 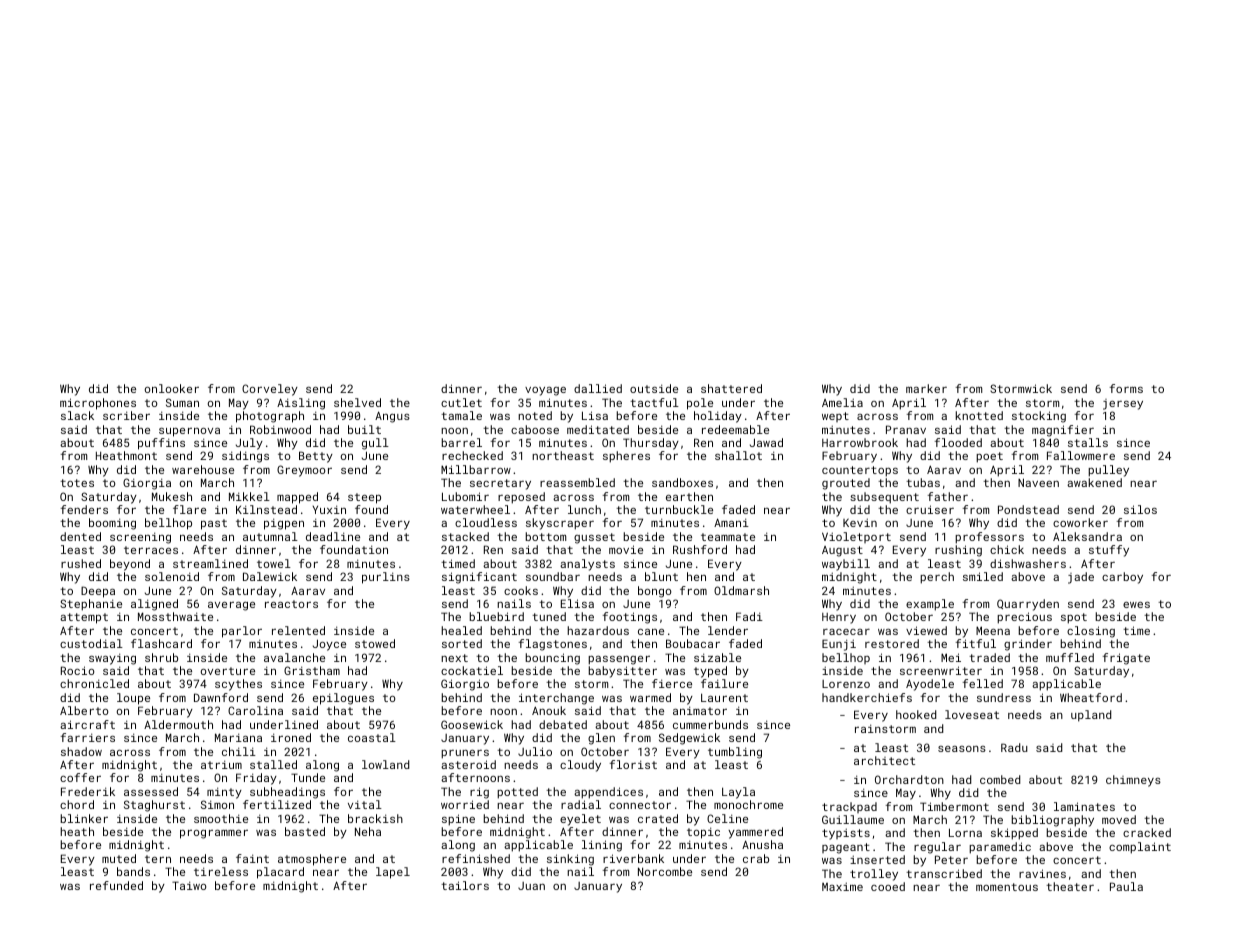 I want to click on cracked, so click(x=1147, y=832).
